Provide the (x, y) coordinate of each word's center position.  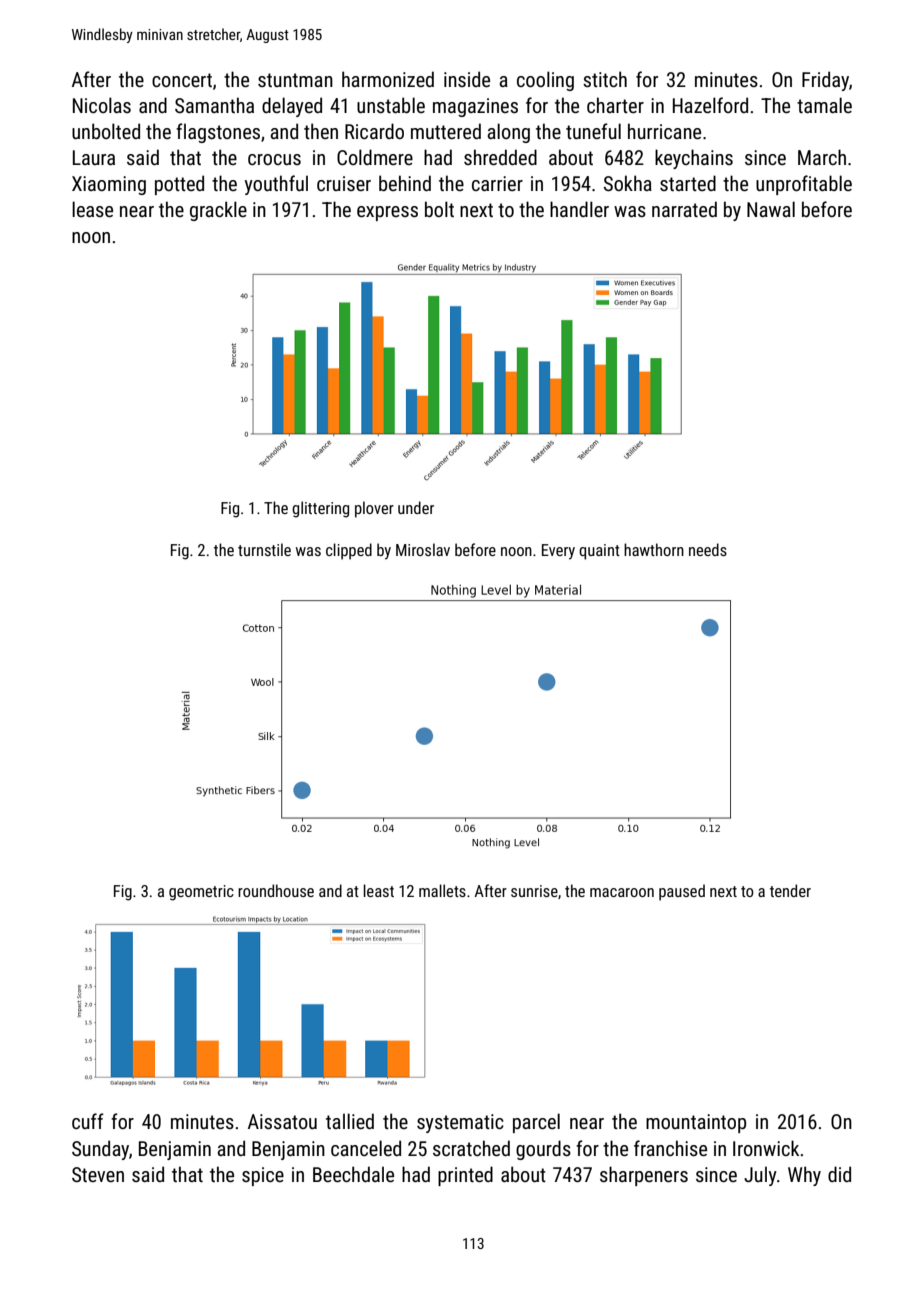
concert (182, 80)
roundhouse (276, 890)
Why (804, 1176)
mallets (442, 890)
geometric (201, 893)
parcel (536, 1123)
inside (467, 79)
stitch (605, 79)
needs (708, 549)
